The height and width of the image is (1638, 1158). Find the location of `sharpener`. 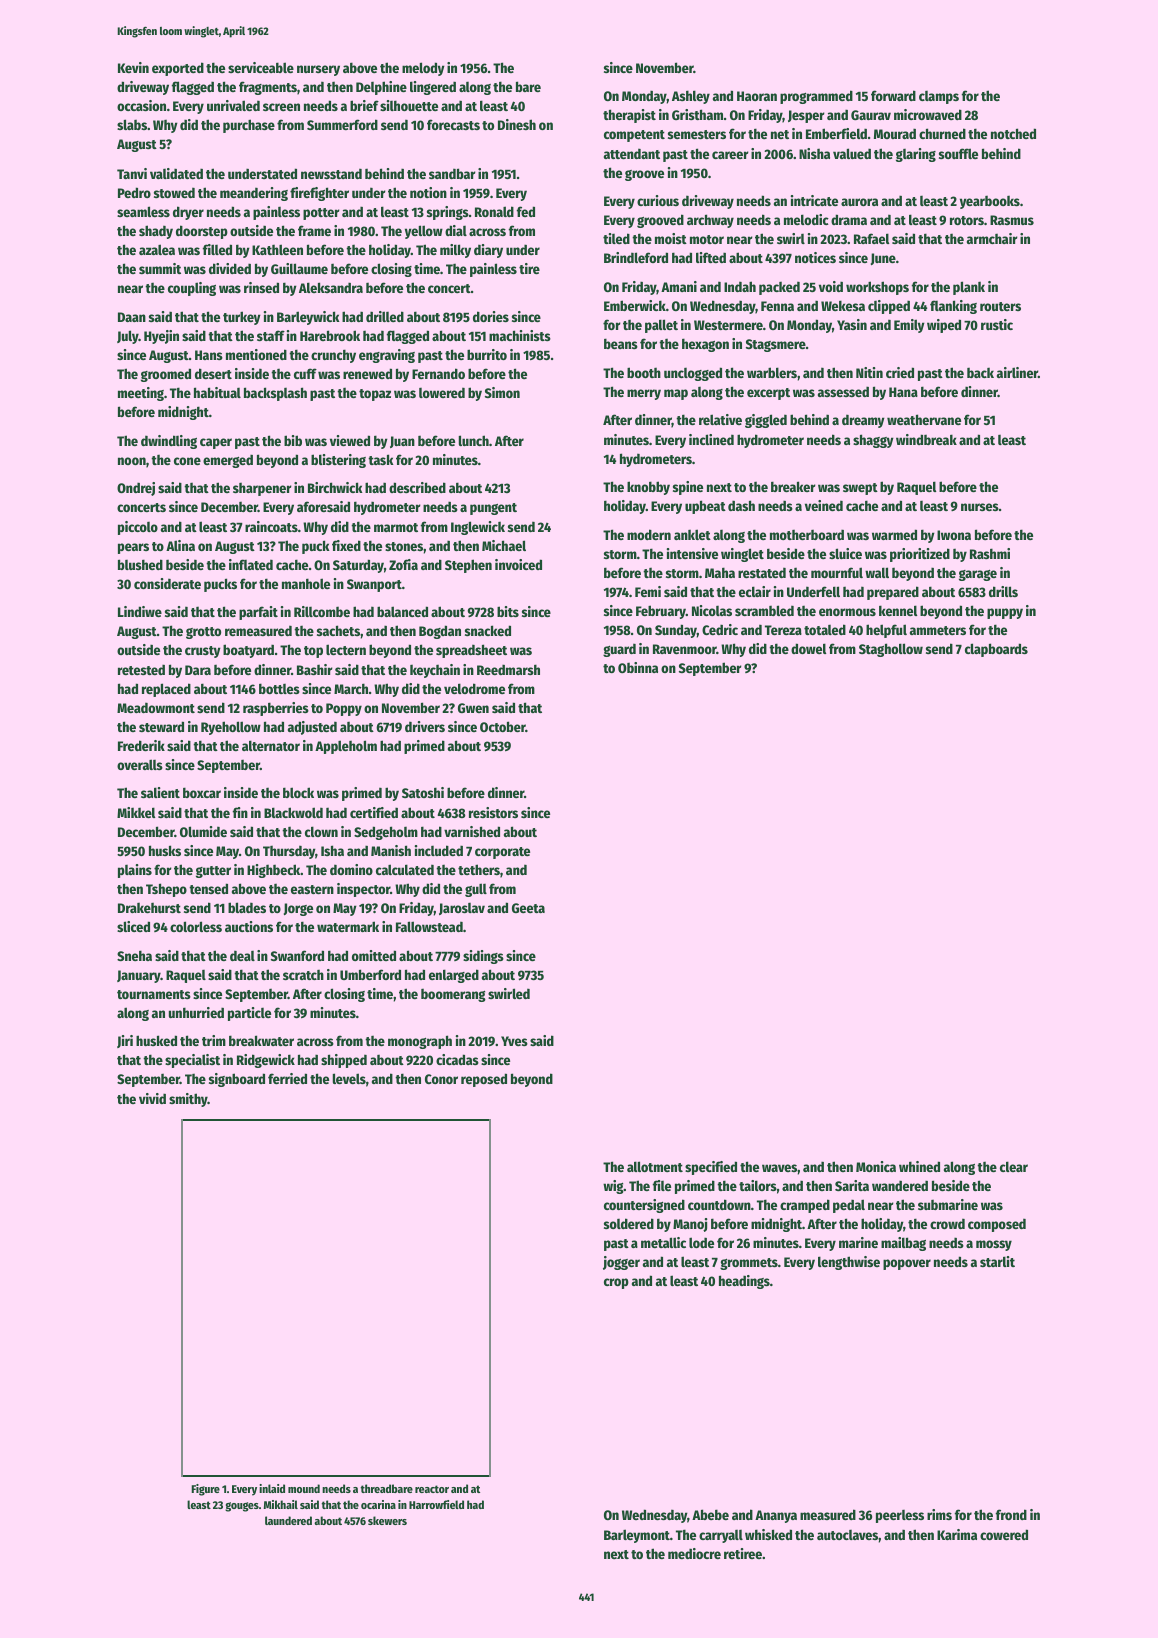

sharpener is located at coordinates (262, 489).
